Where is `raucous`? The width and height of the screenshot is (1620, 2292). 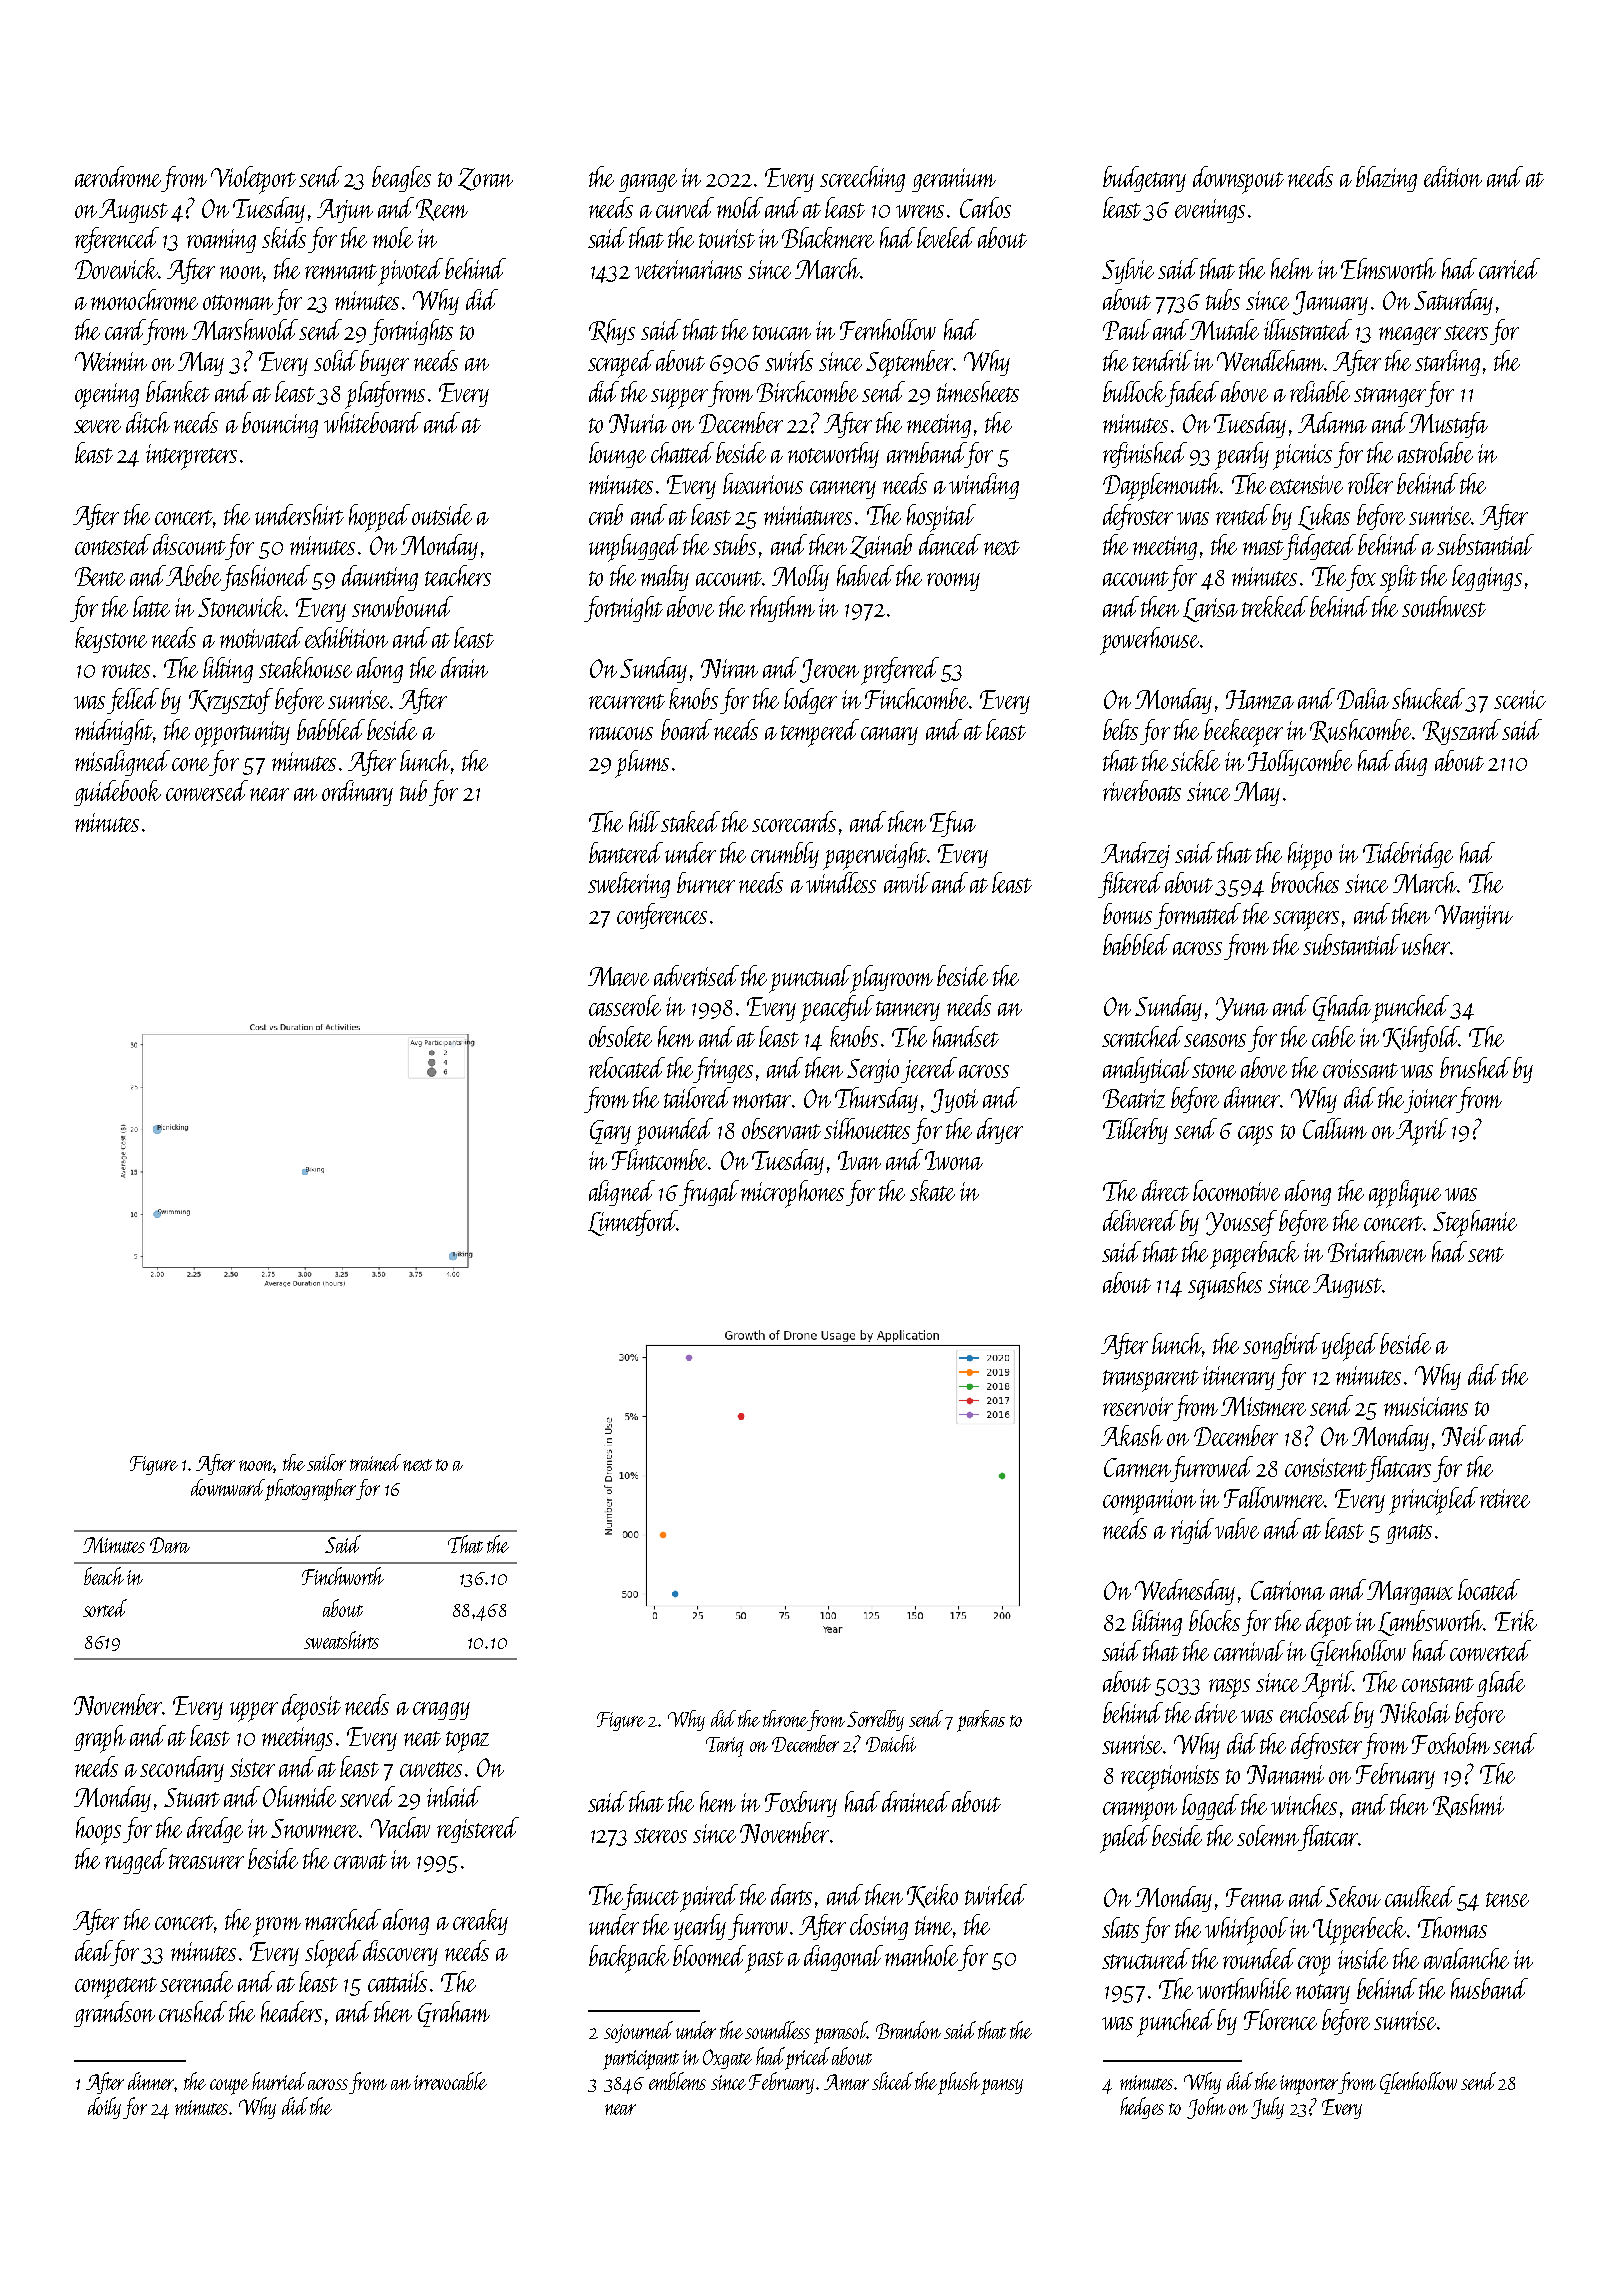 raucous is located at coordinates (621, 733).
